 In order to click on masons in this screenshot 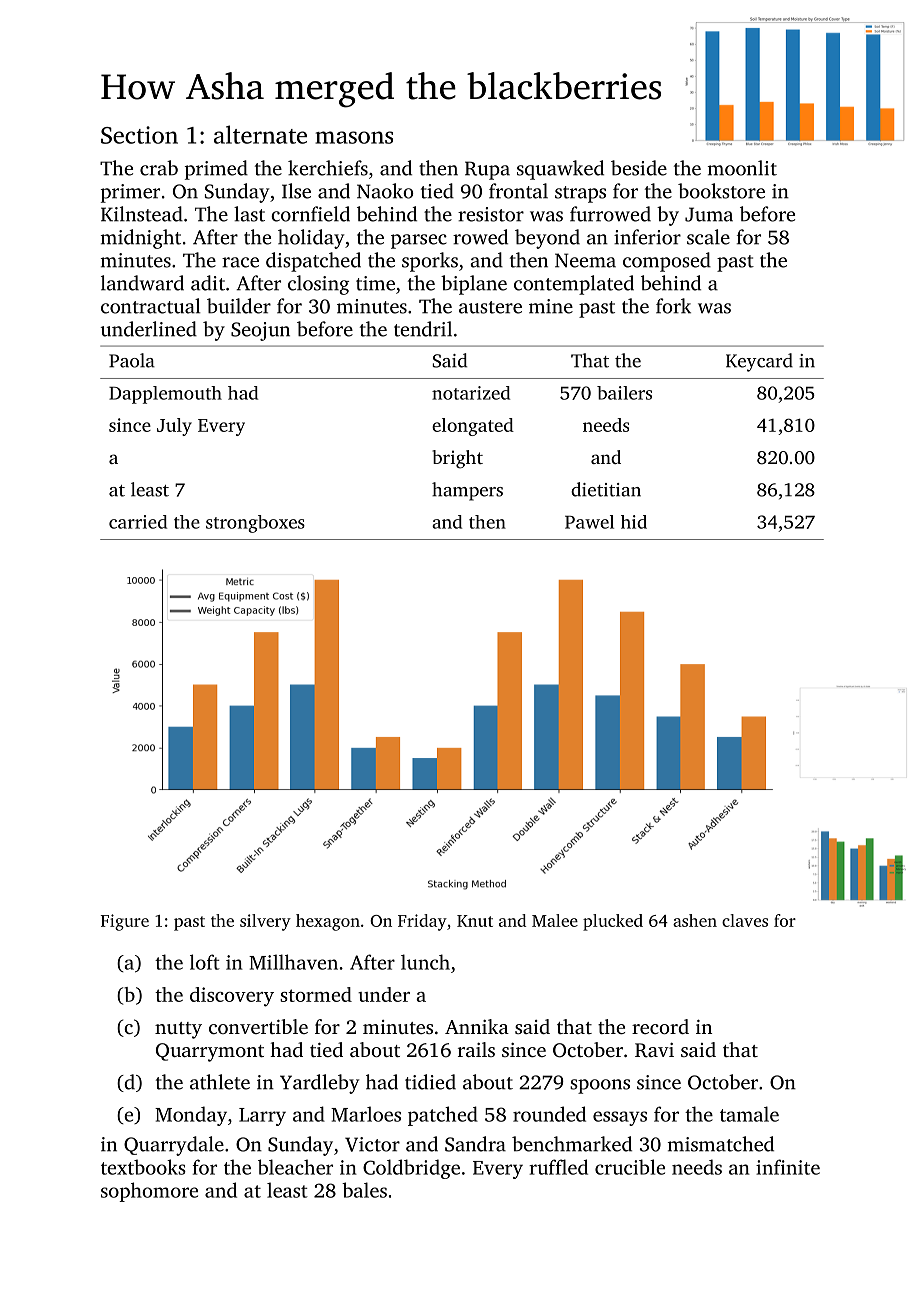, I will do `click(354, 137)`.
